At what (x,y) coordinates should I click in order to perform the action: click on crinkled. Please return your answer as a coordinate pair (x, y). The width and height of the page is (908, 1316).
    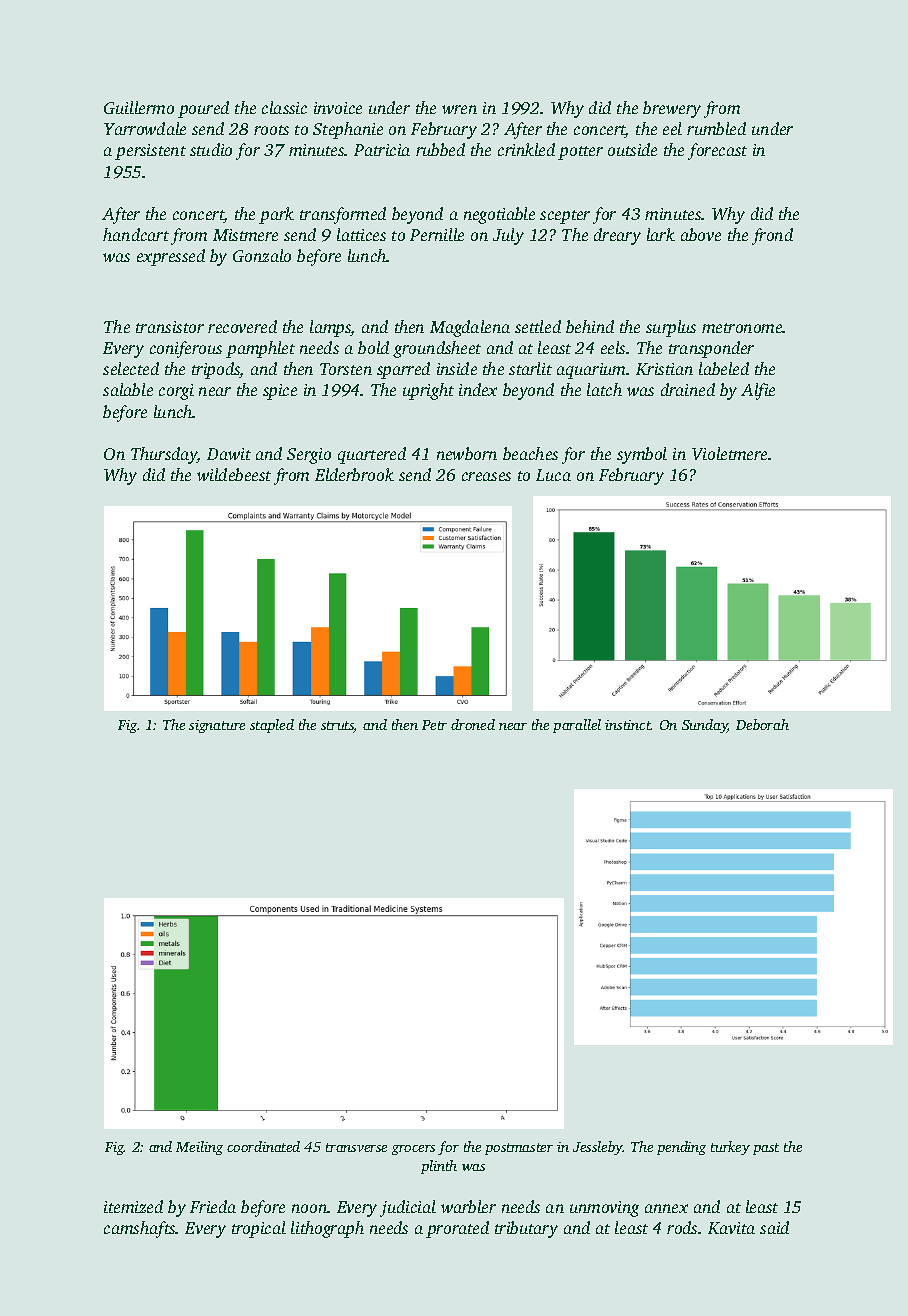
    Looking at the image, I should click on (526, 149).
